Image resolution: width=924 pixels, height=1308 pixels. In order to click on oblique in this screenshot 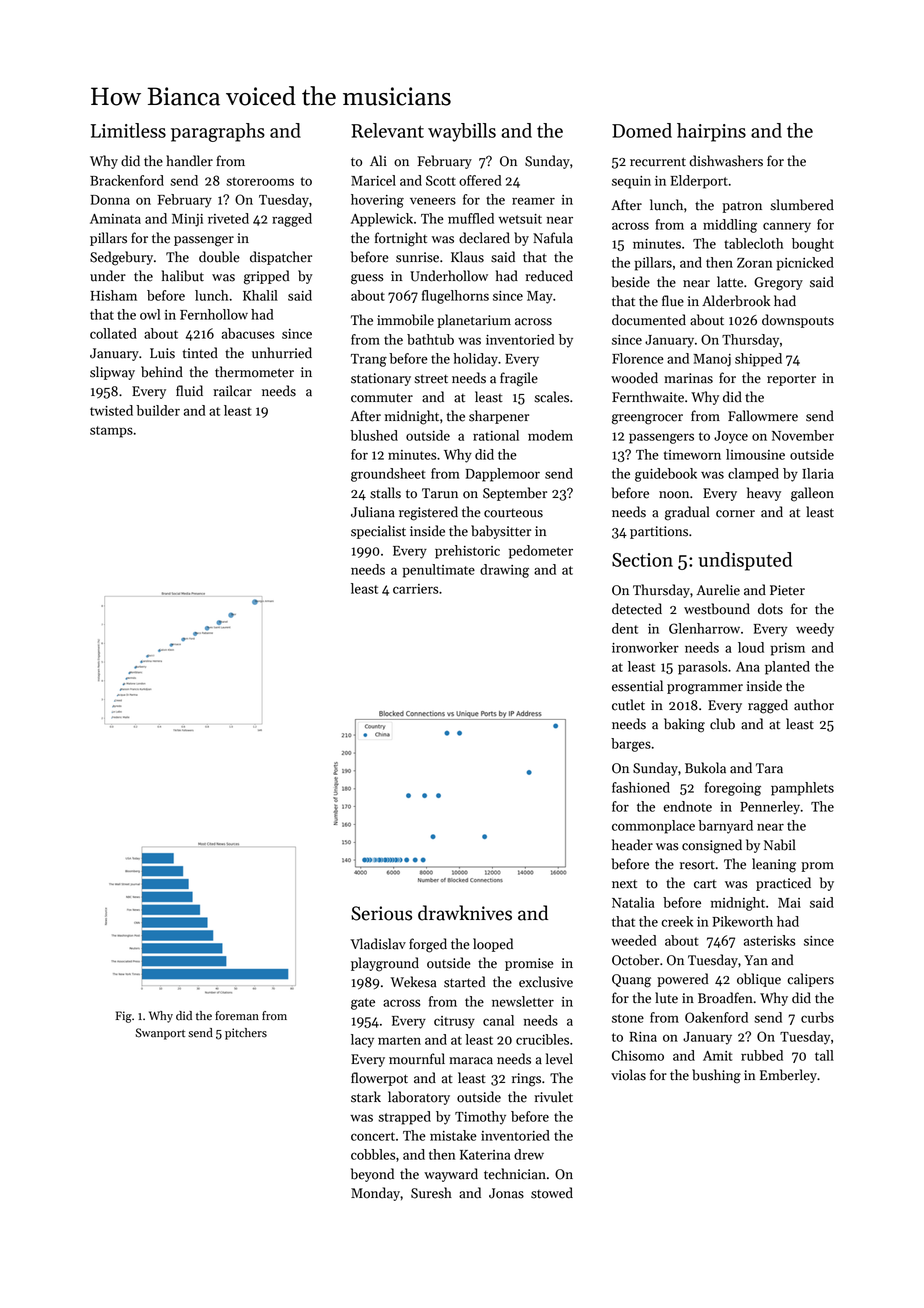, I will do `click(759, 980)`.
